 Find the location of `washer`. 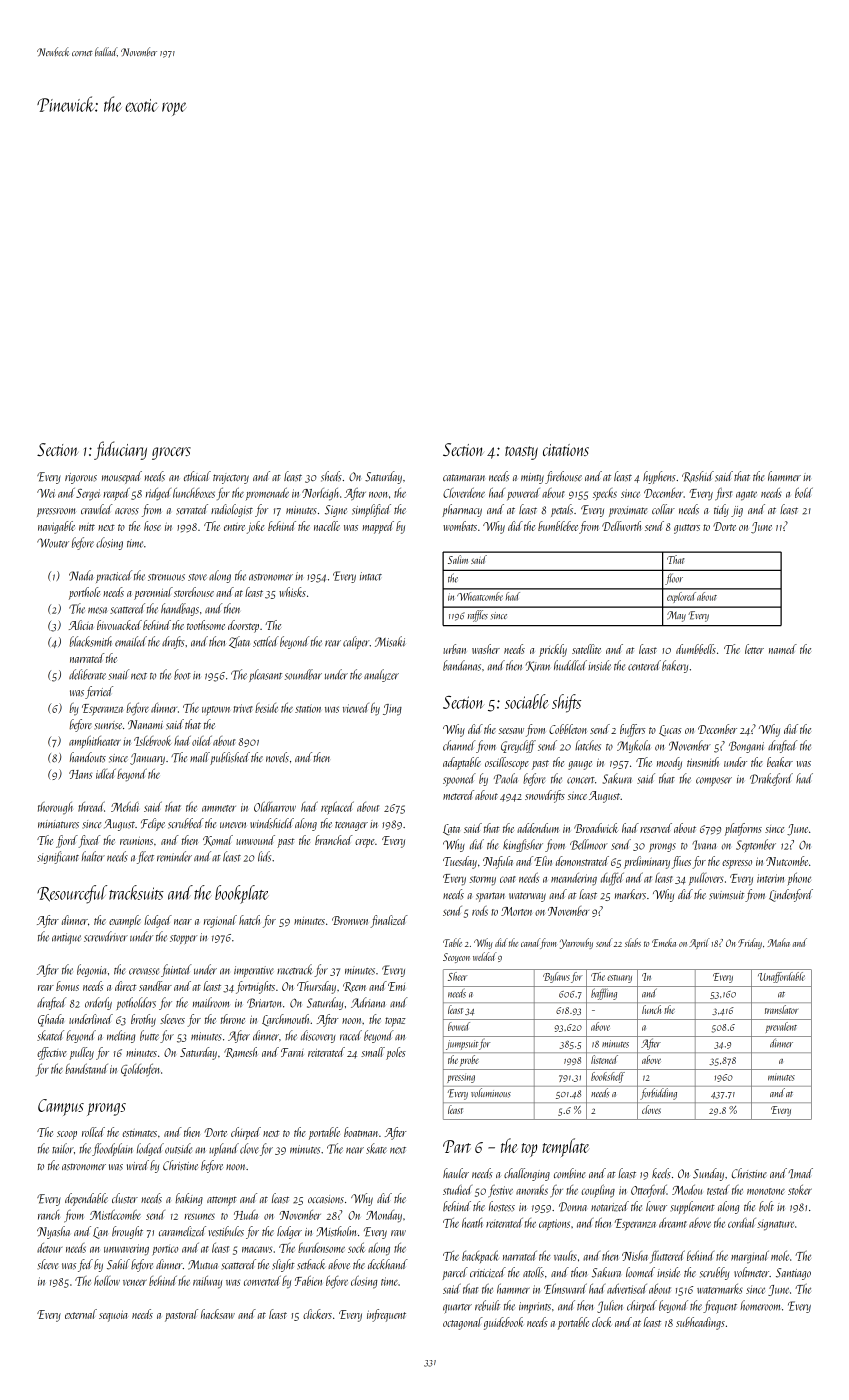

washer is located at coordinates (486, 649).
